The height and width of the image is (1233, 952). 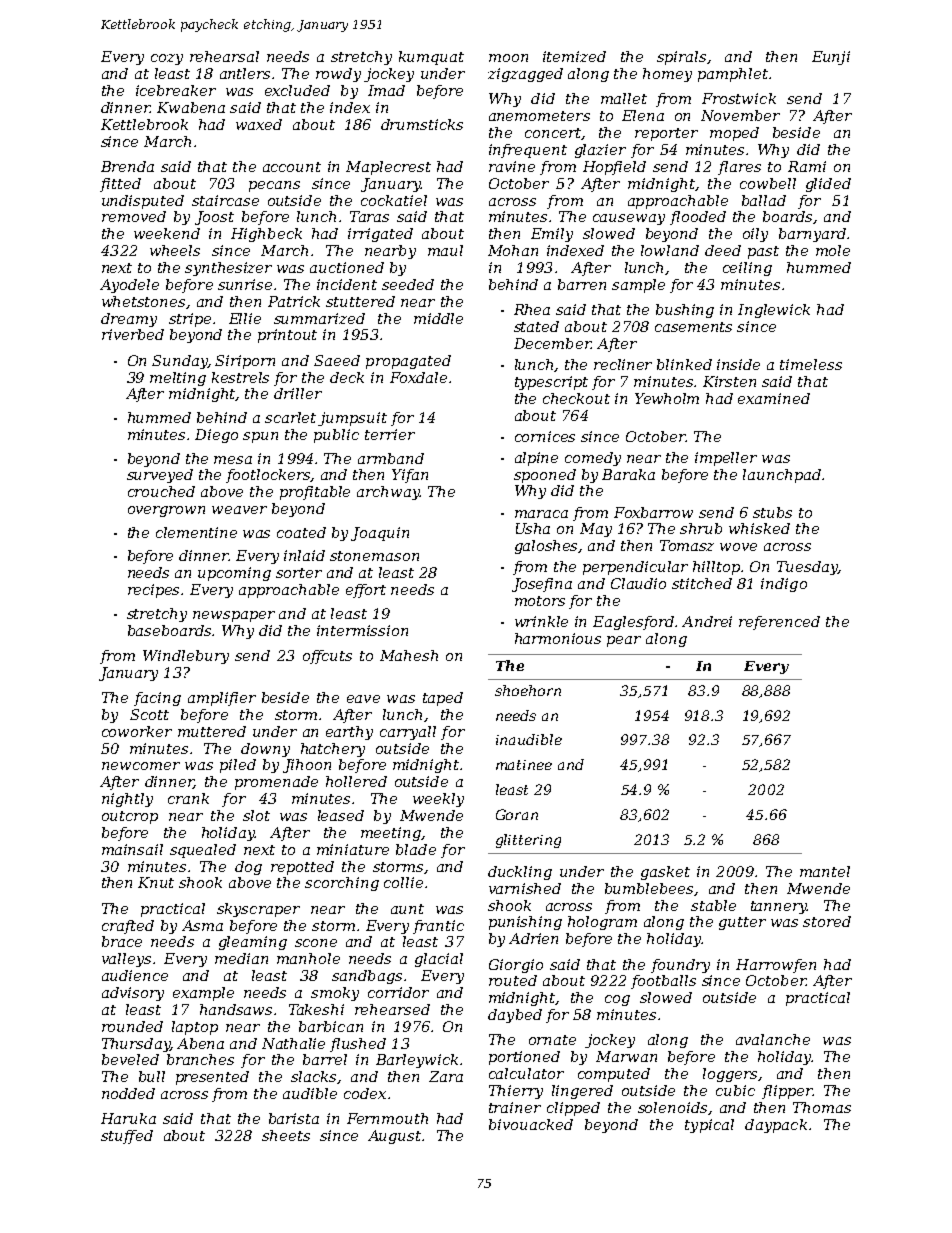 I want to click on cowbell, so click(x=768, y=183).
